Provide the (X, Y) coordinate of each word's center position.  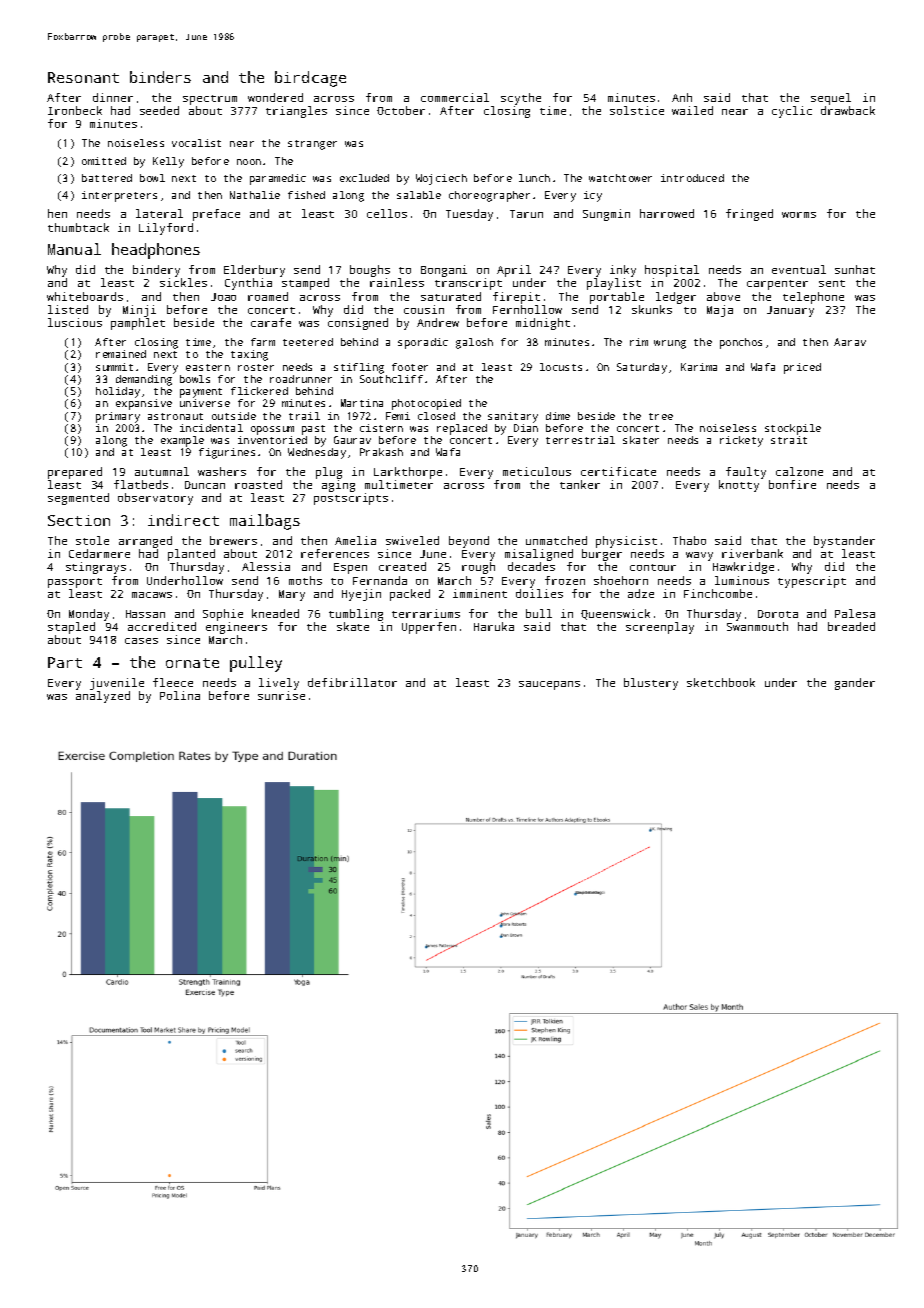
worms (799, 215)
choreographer (489, 196)
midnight (543, 324)
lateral (159, 213)
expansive (144, 404)
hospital (672, 271)
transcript (468, 284)
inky (623, 271)
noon (249, 162)
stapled (71, 628)
